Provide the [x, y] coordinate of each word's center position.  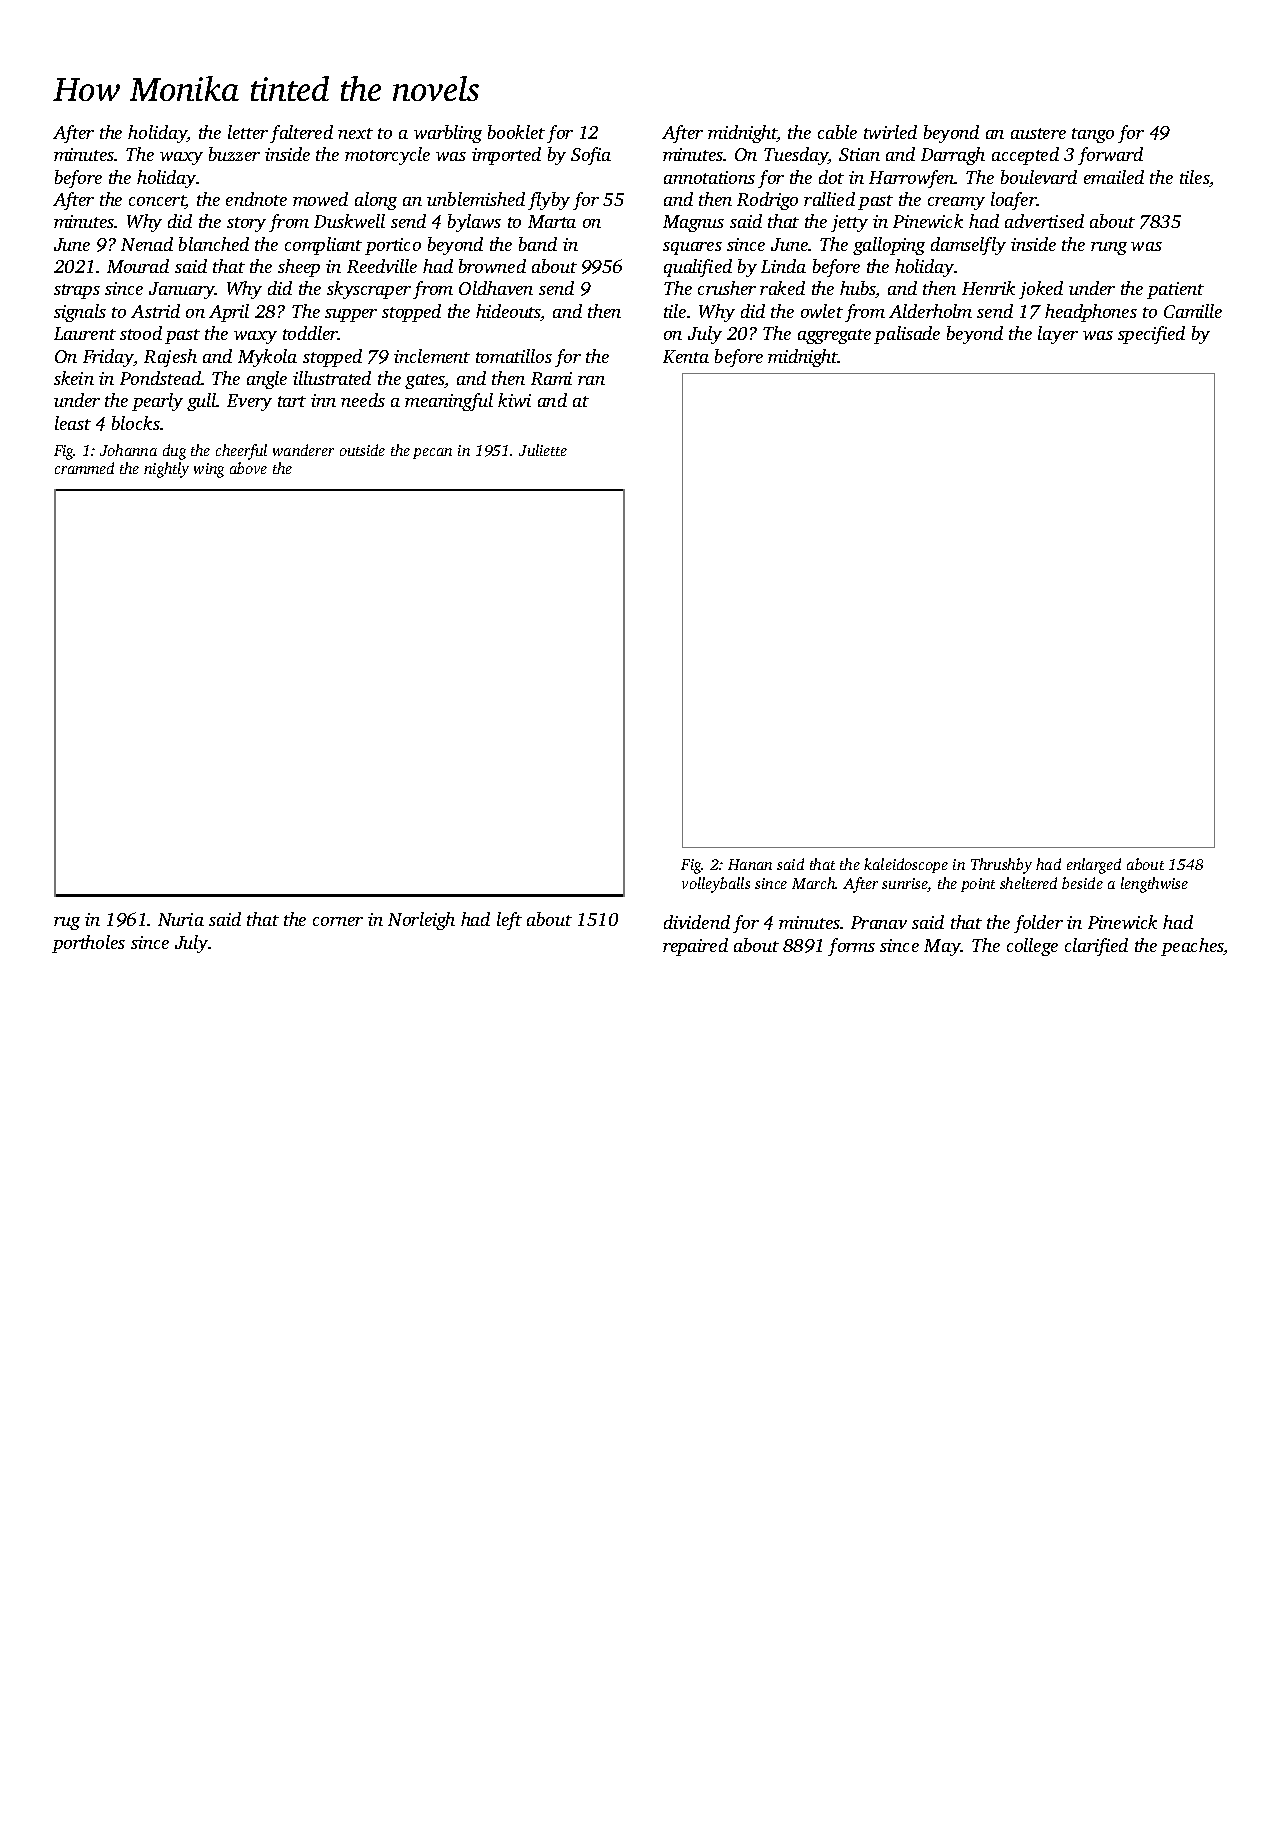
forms [851, 947]
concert [157, 202]
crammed [84, 468]
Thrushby [1001, 866]
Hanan [750, 864]
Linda [783, 266]
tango [1093, 135]
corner [338, 921]
